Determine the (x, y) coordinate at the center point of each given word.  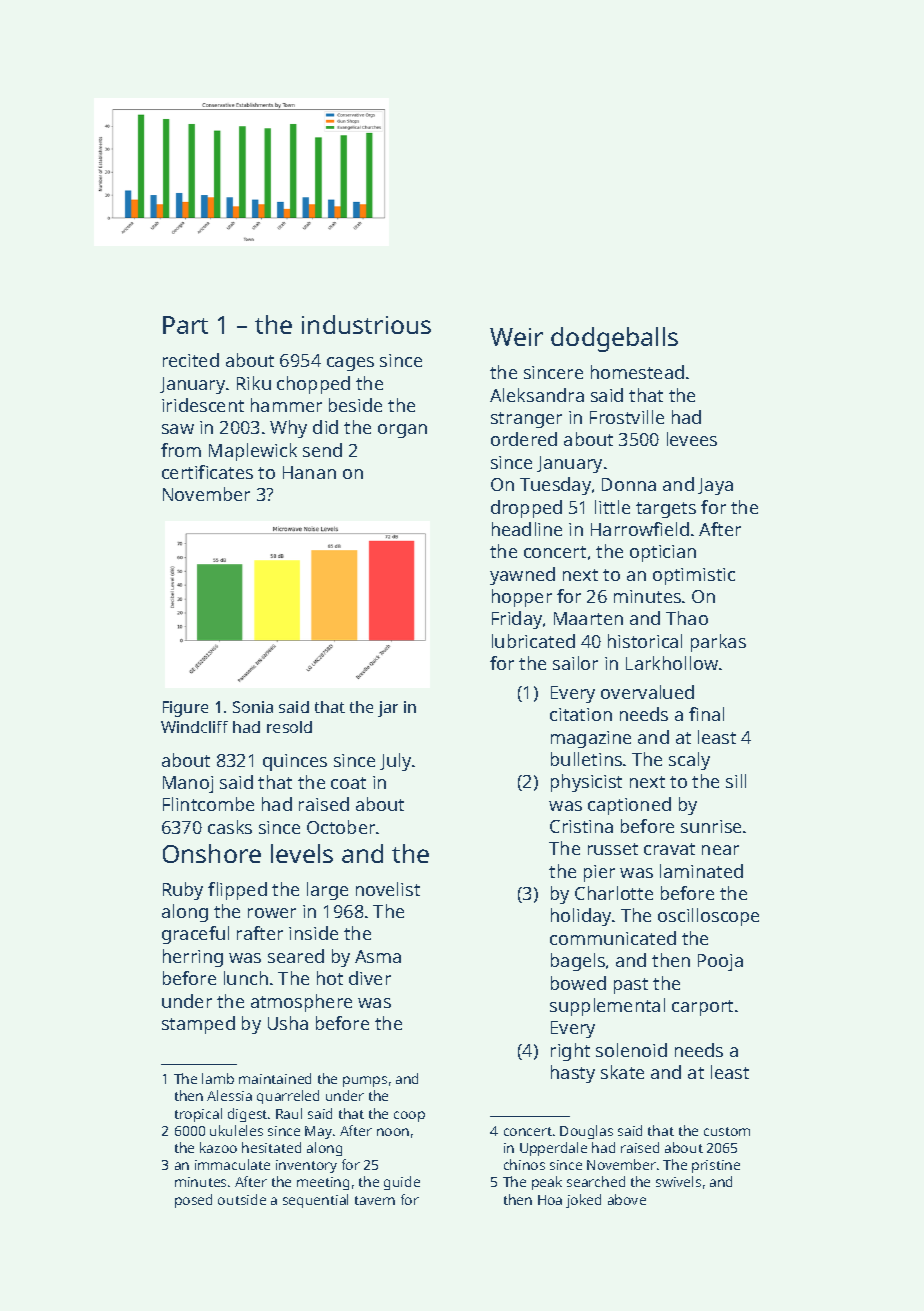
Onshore (212, 853)
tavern (375, 1200)
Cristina (581, 826)
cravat (669, 849)
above (627, 1199)
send (322, 450)
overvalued (647, 692)
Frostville (627, 417)
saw (178, 429)
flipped (237, 891)
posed (193, 1201)
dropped (526, 509)
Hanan (309, 472)
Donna (629, 484)
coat (348, 783)
